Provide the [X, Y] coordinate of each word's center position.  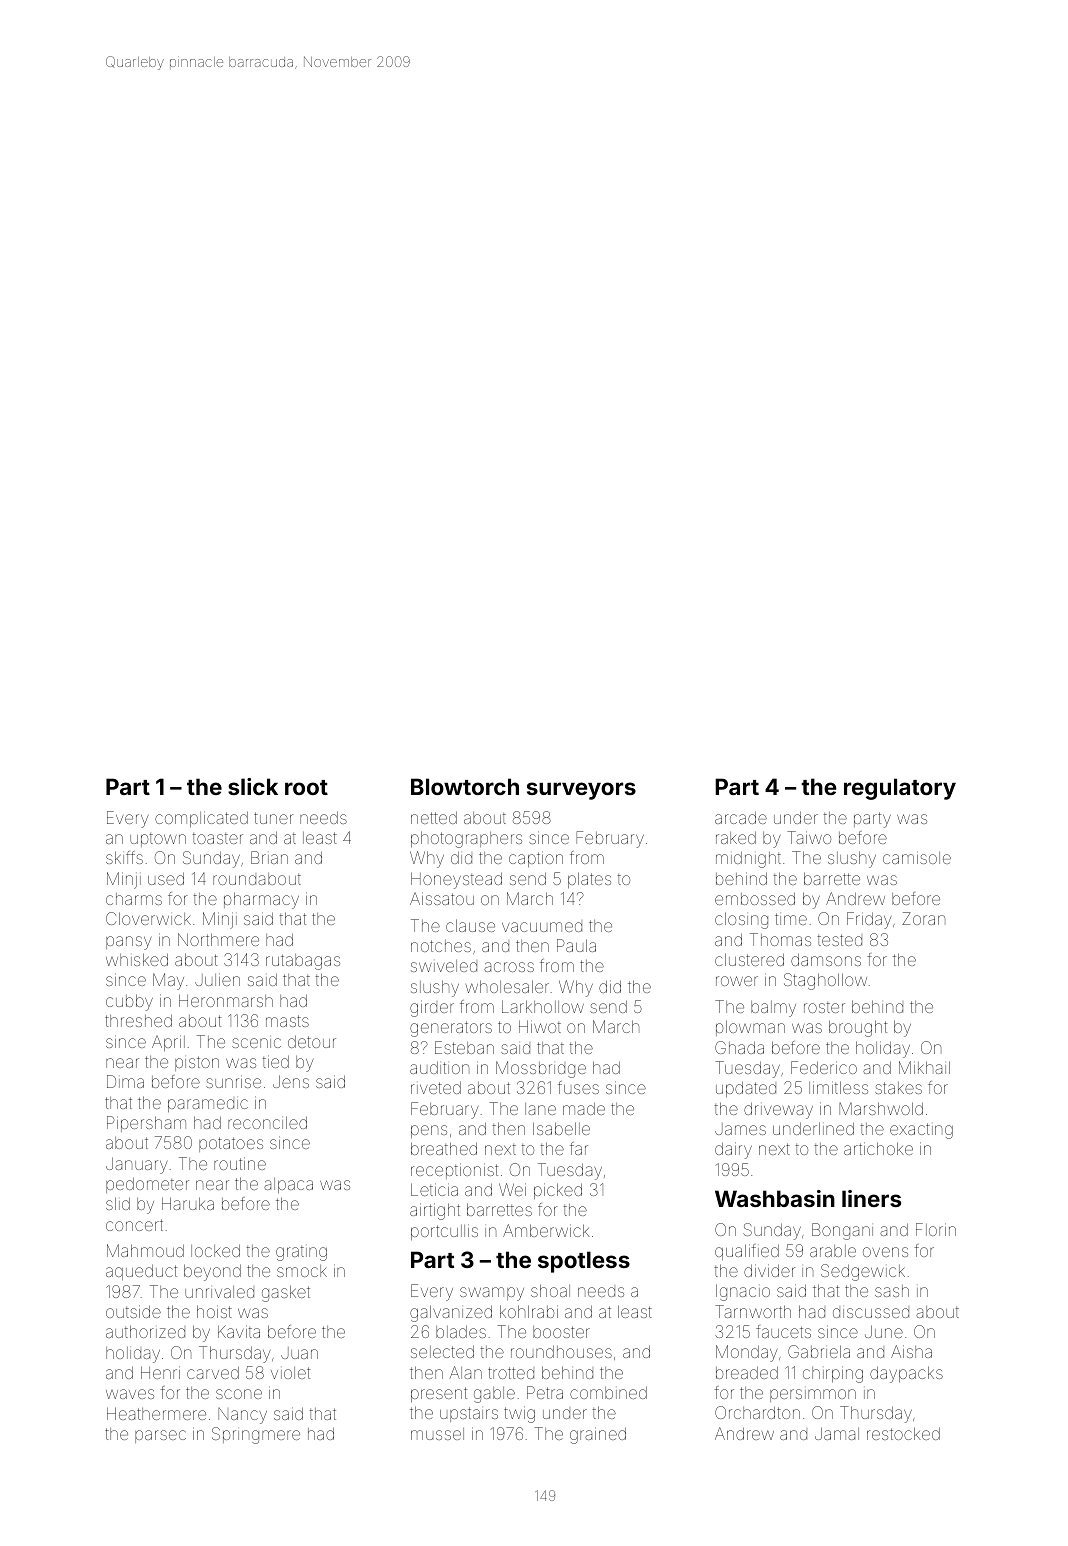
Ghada [739, 1047]
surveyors [581, 791]
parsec [160, 1436]
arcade [741, 818]
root [306, 787]
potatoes [231, 1144]
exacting [921, 1131]
